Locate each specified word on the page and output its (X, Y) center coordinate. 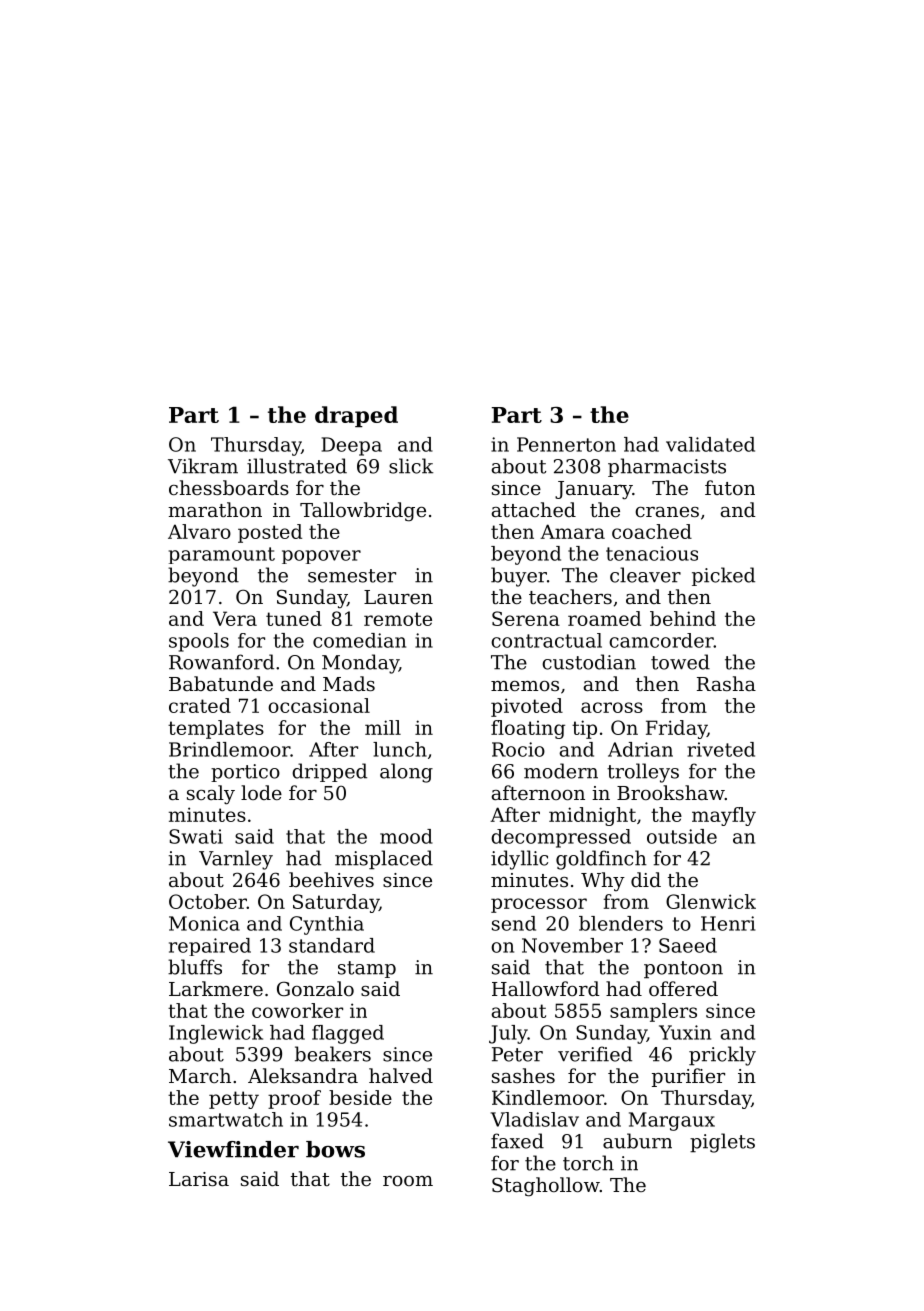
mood (406, 836)
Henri (728, 923)
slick (411, 466)
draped (356, 416)
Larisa (199, 1179)
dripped (329, 772)
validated (710, 444)
